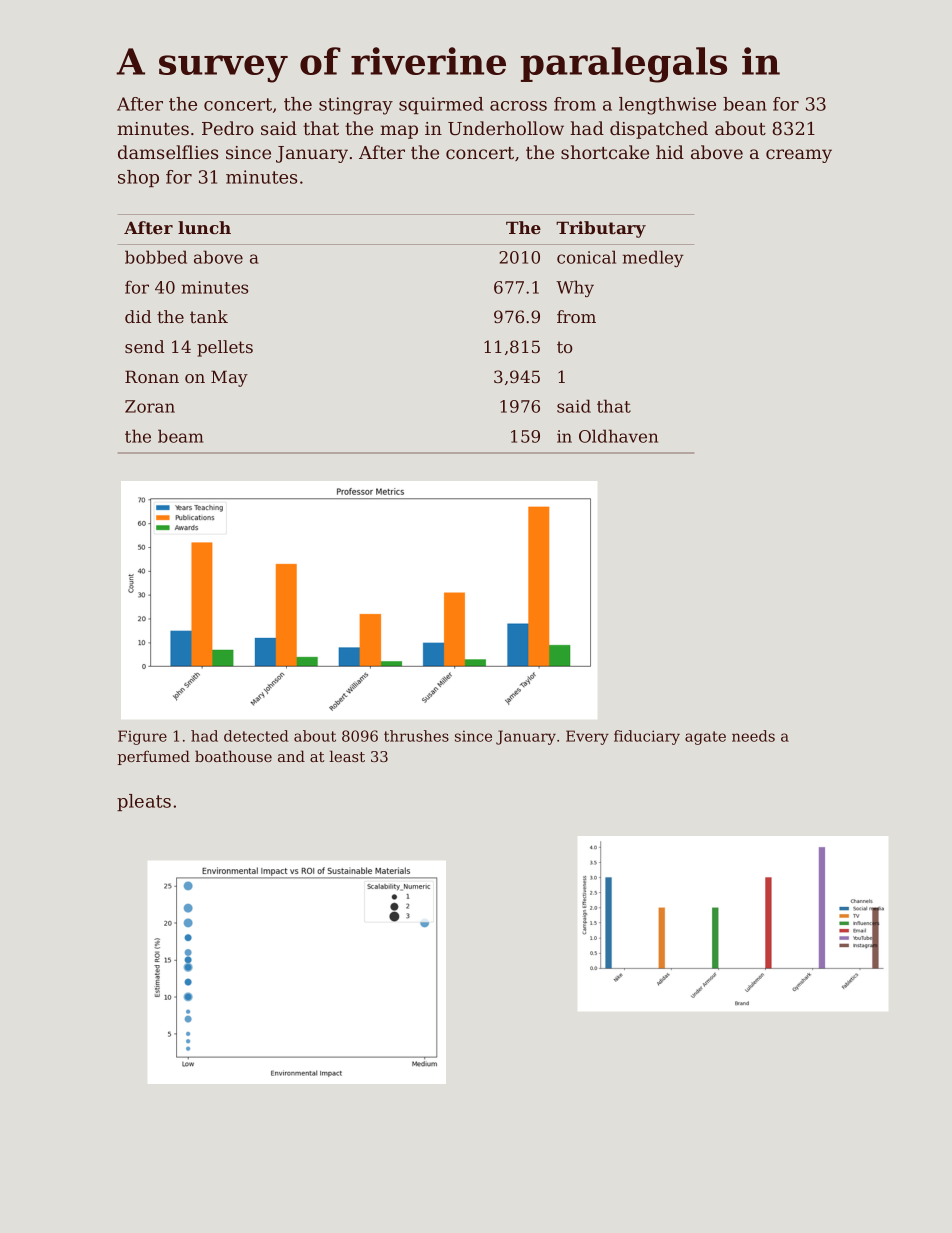 The width and height of the document is (952, 1233). What do you see at coordinates (441, 105) in the document?
I see `squirmed` at bounding box center [441, 105].
